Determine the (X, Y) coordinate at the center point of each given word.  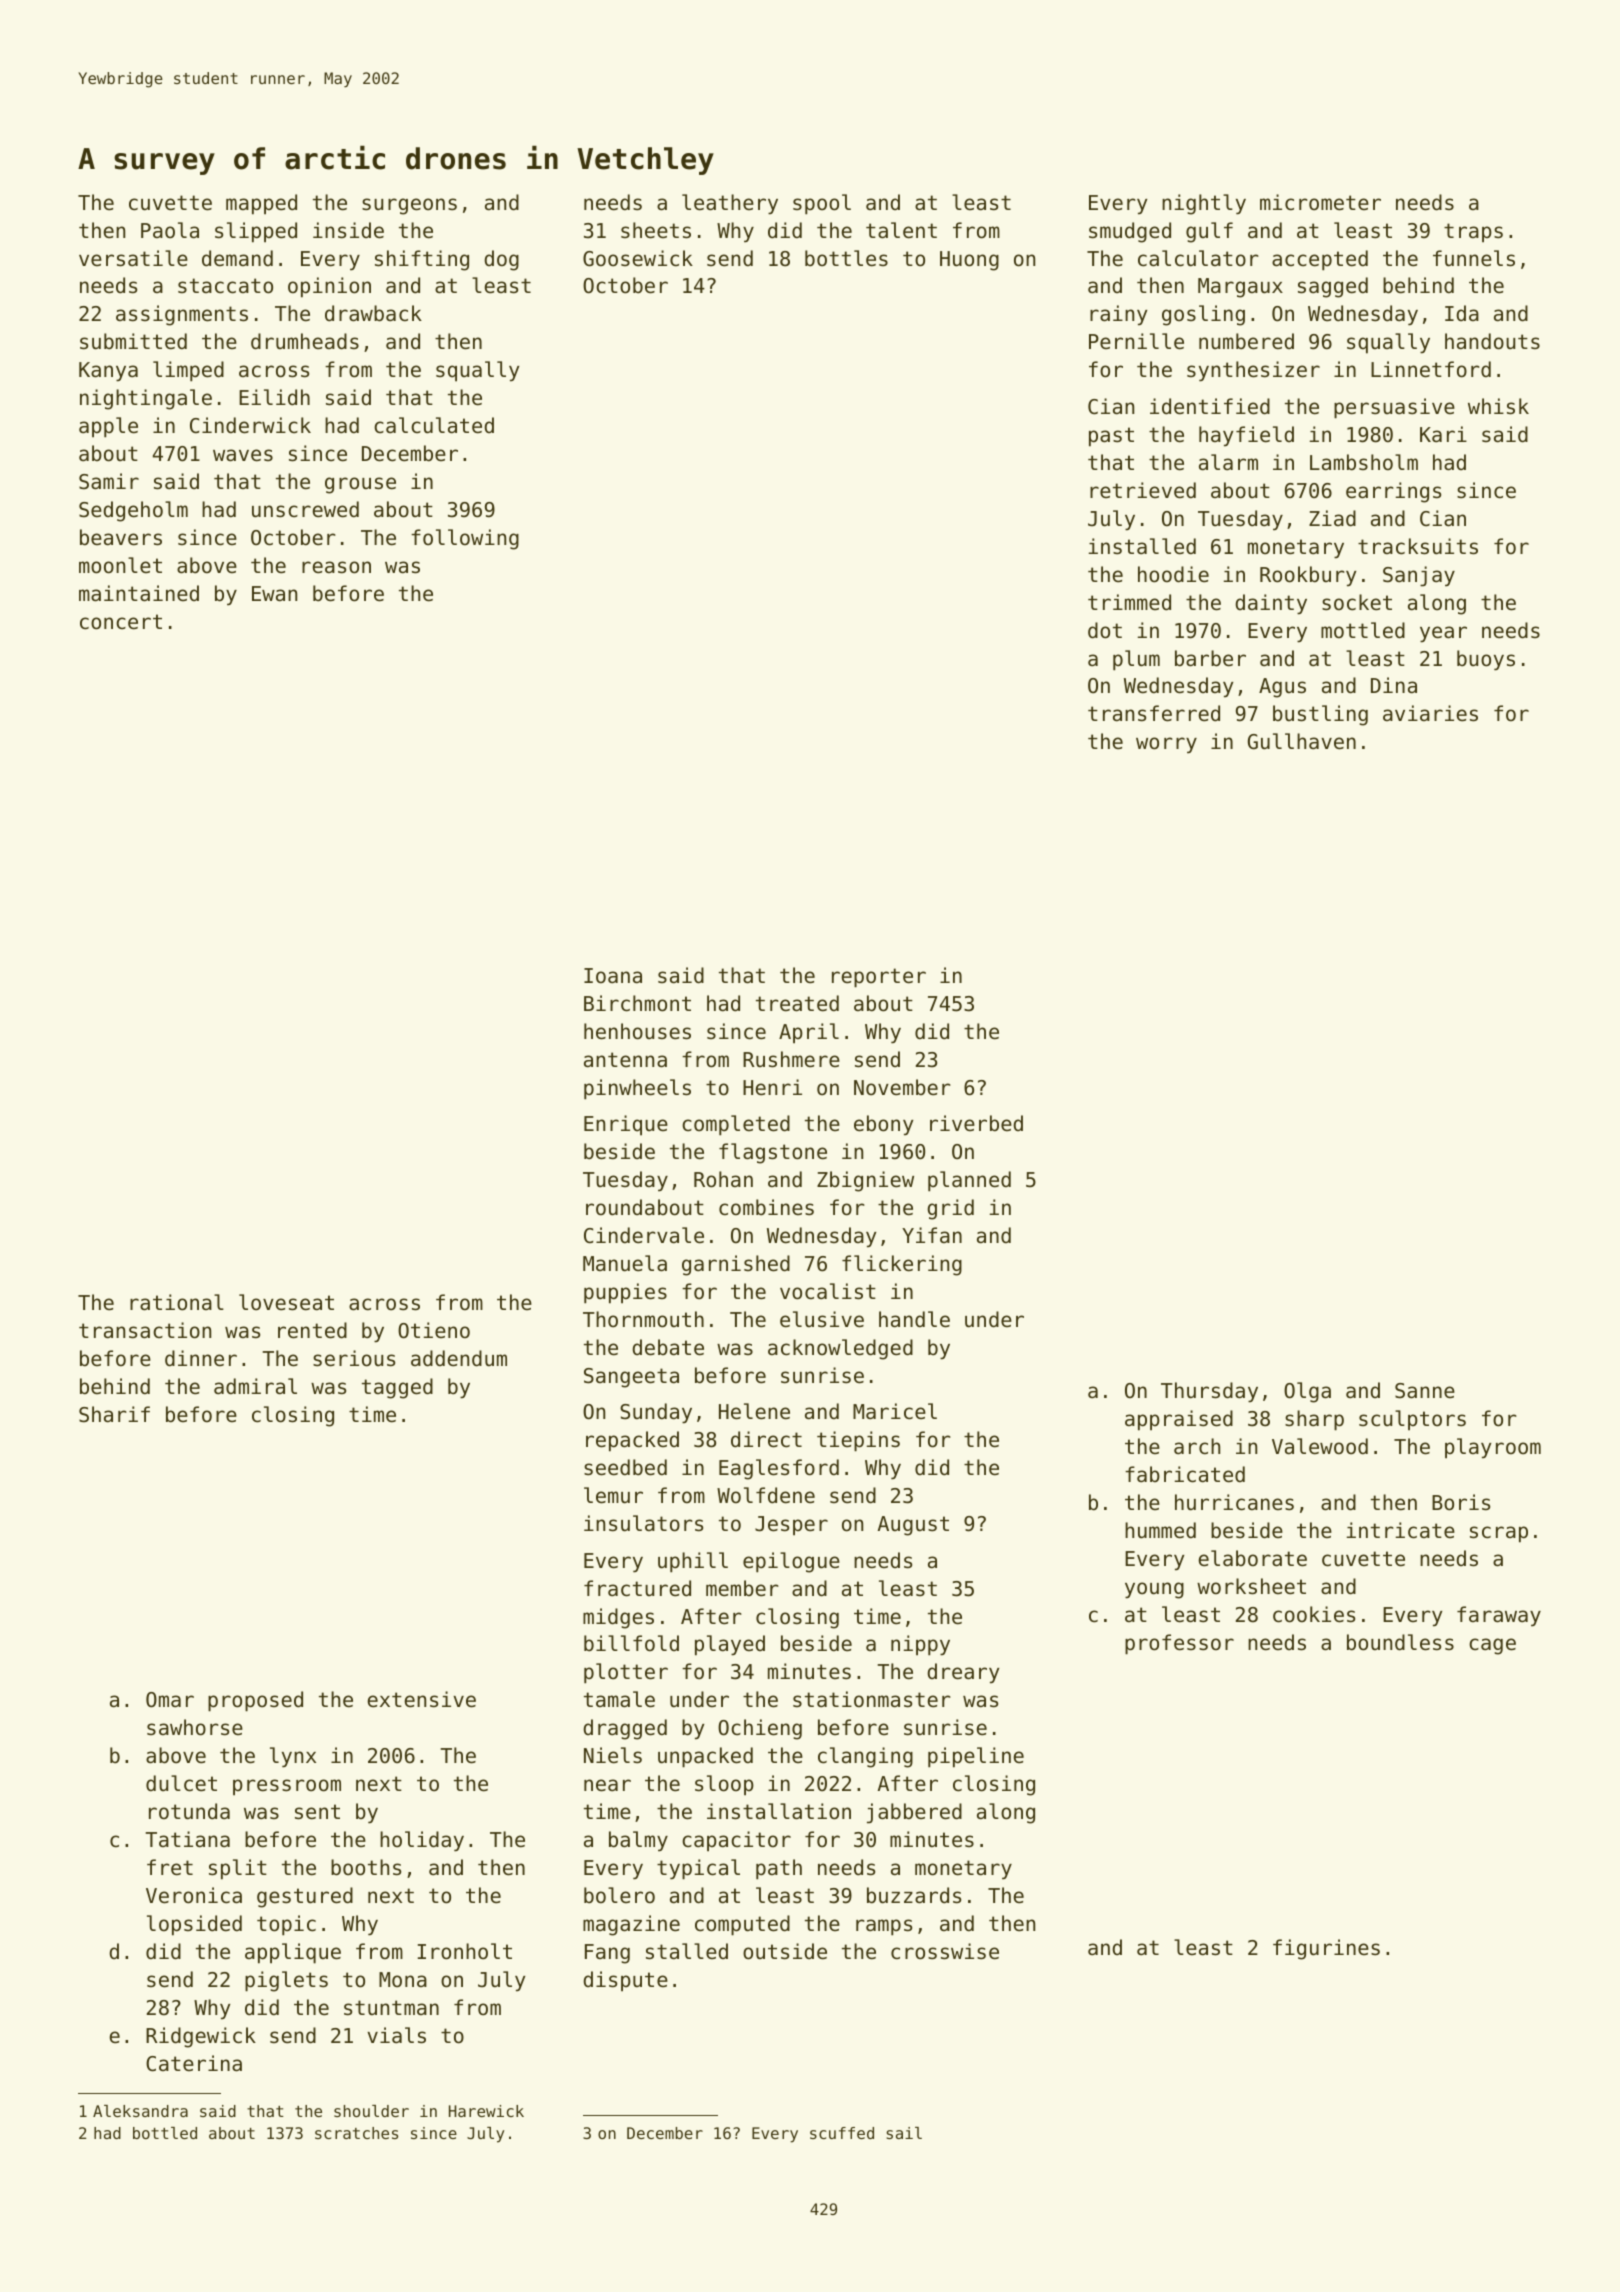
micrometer (1320, 202)
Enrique (626, 1125)
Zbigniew (865, 1181)
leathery (730, 204)
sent (317, 1812)
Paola (170, 230)
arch (1197, 1446)
